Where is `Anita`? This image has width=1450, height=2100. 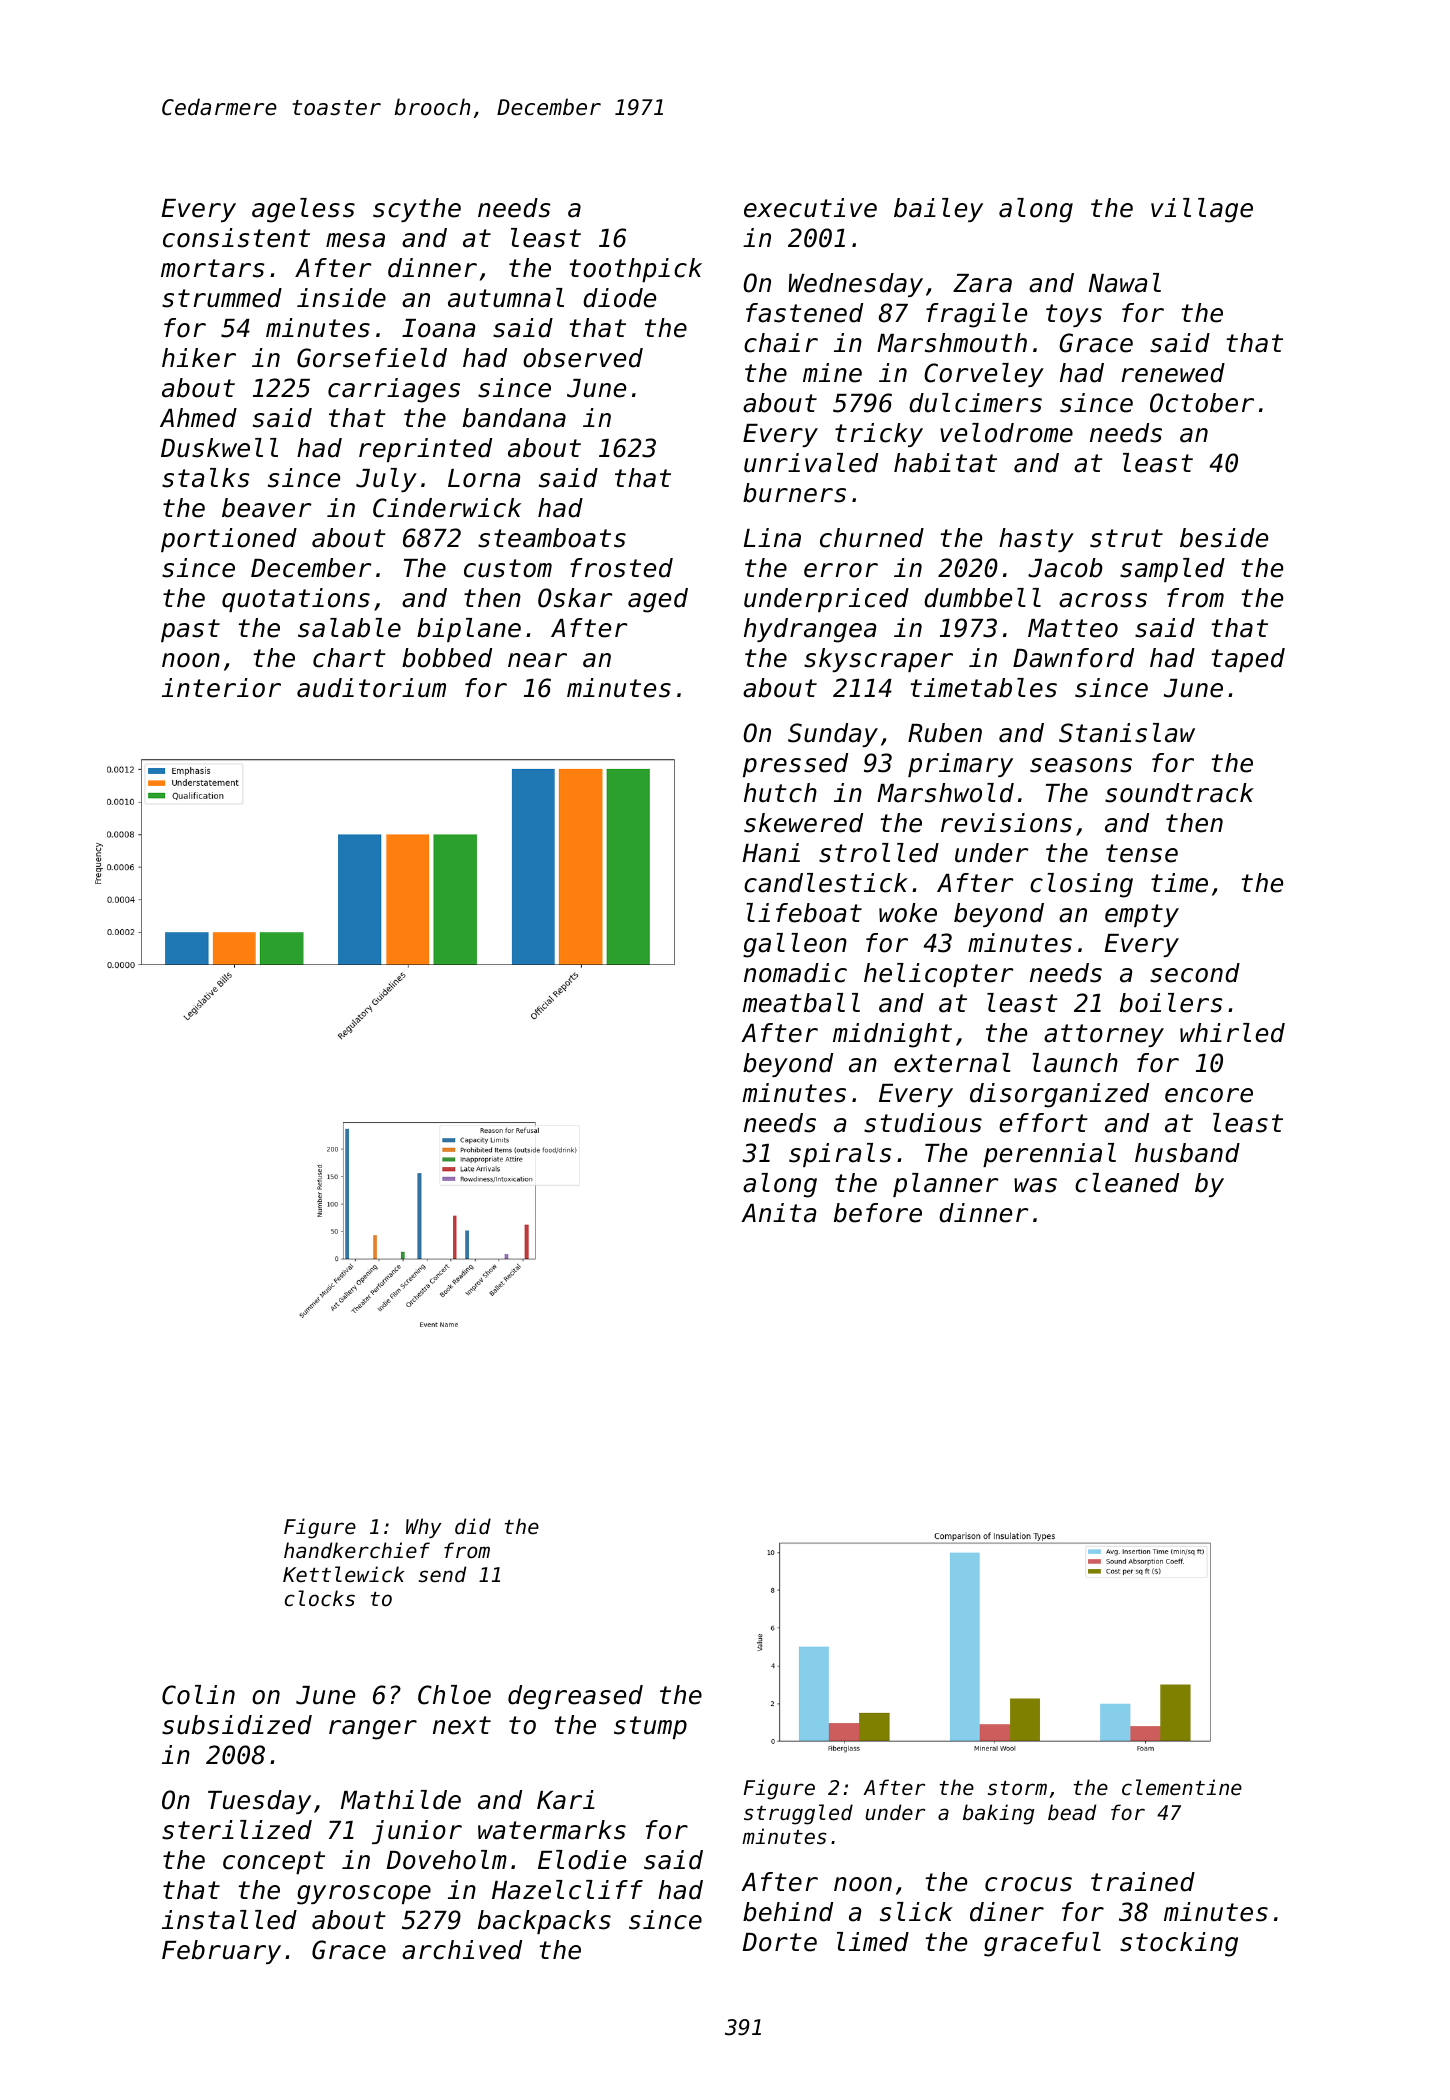
Anita is located at coordinates (778, 1213).
